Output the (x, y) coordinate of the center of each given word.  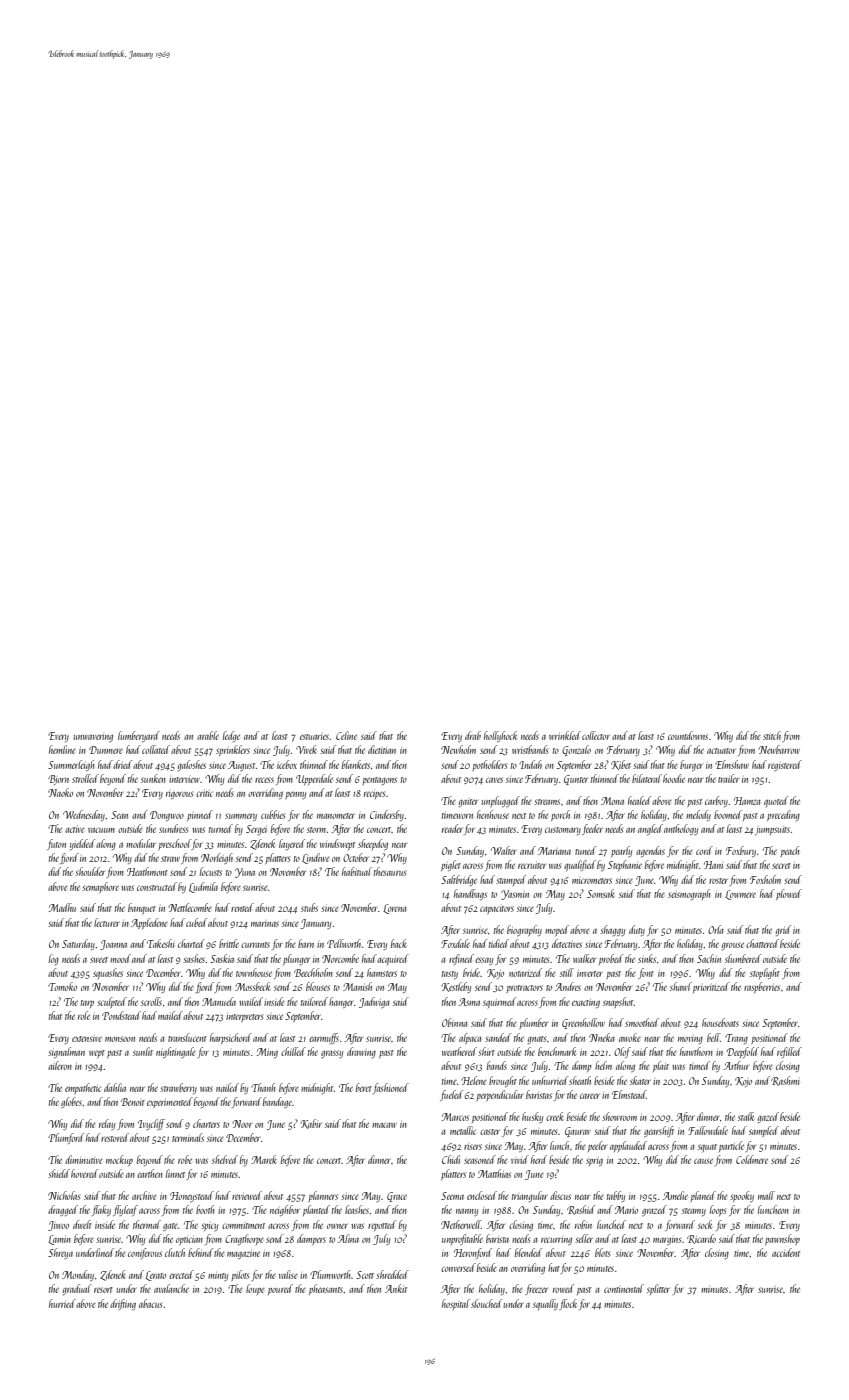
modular (141, 843)
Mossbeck (252, 986)
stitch (772, 735)
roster (718, 881)
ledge (231, 736)
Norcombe (340, 958)
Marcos (455, 1117)
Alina (348, 1238)
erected (181, 1274)
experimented (170, 1102)
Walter (504, 850)
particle (731, 1146)
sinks (647, 958)
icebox (287, 764)
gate (170, 1227)
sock (705, 1224)
